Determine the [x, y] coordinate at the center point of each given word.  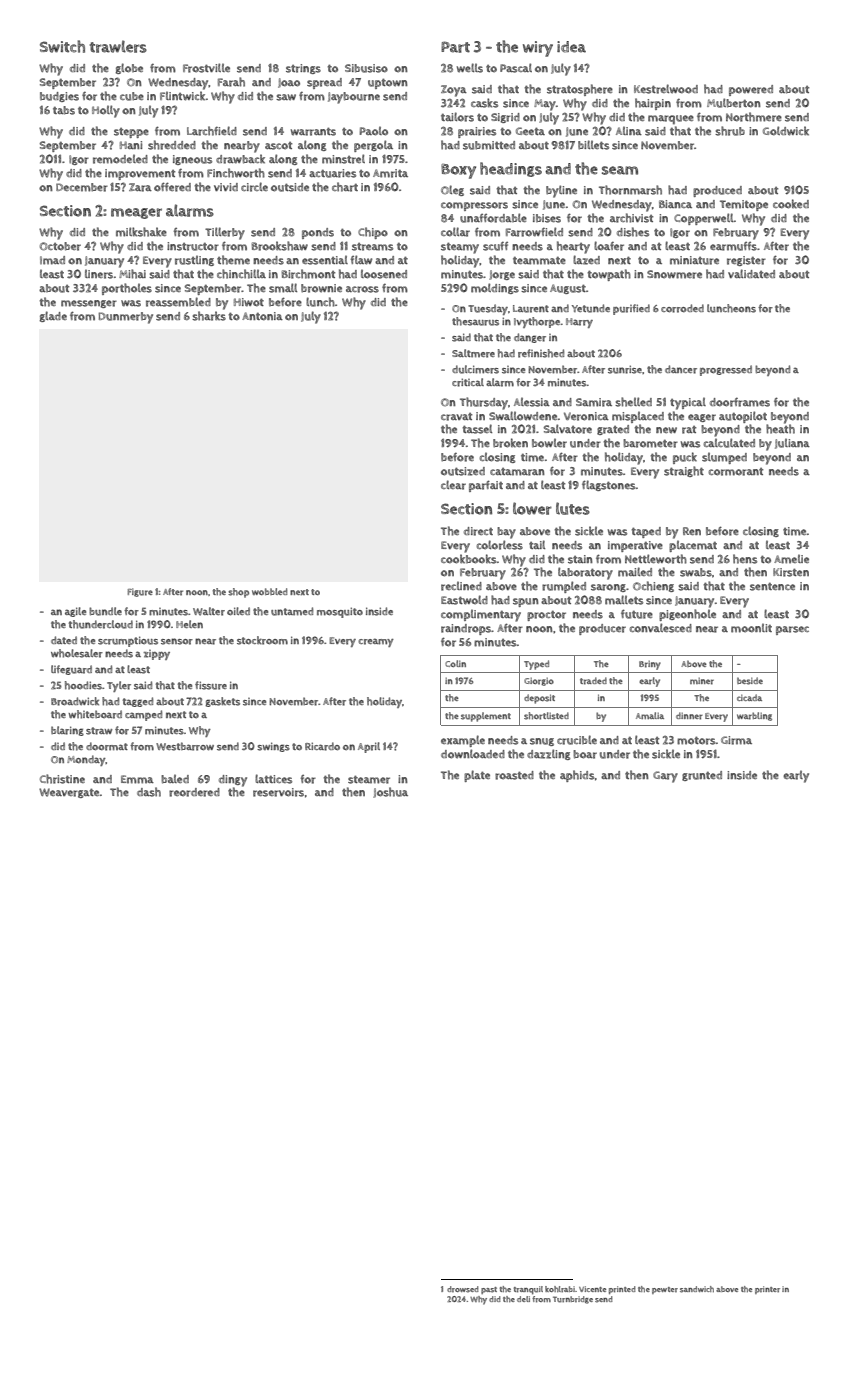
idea [571, 47]
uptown [388, 83]
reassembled [178, 302]
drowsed [463, 1289]
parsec [792, 630]
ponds [318, 233]
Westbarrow [185, 746]
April [369, 747]
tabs [64, 110]
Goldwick [786, 131]
